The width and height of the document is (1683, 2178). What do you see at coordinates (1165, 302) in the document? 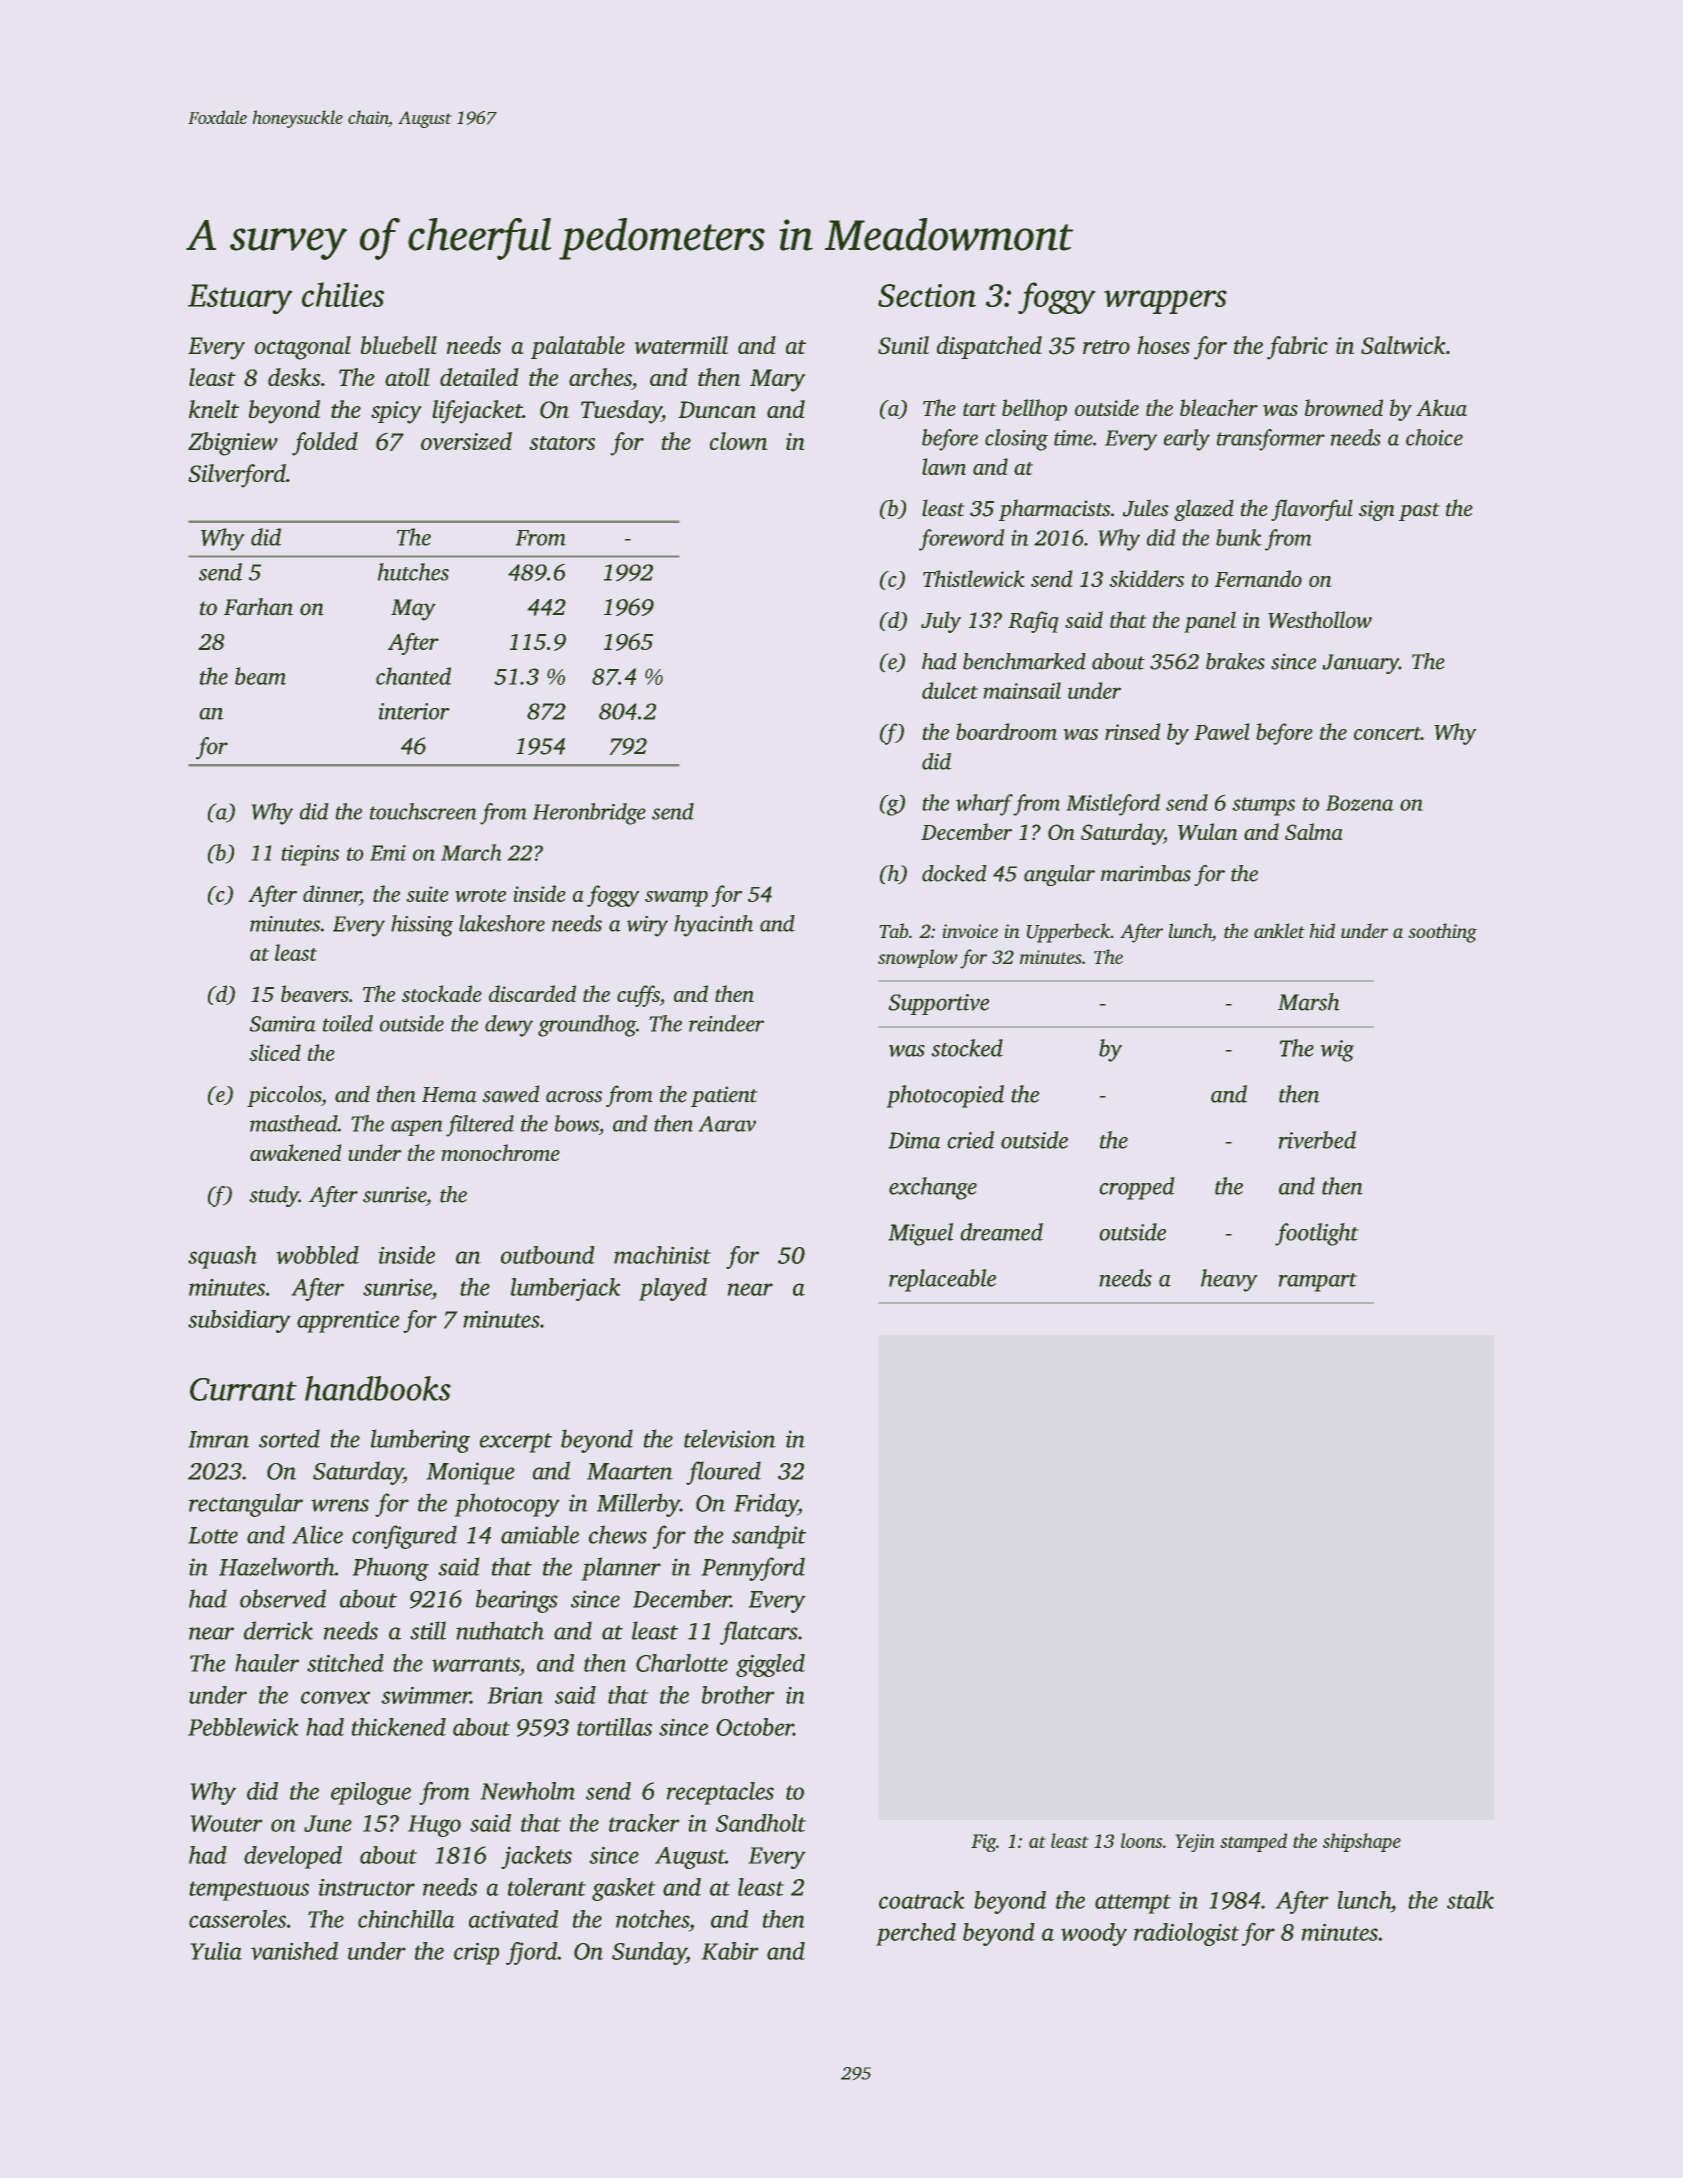
I see `wrappers` at bounding box center [1165, 302].
